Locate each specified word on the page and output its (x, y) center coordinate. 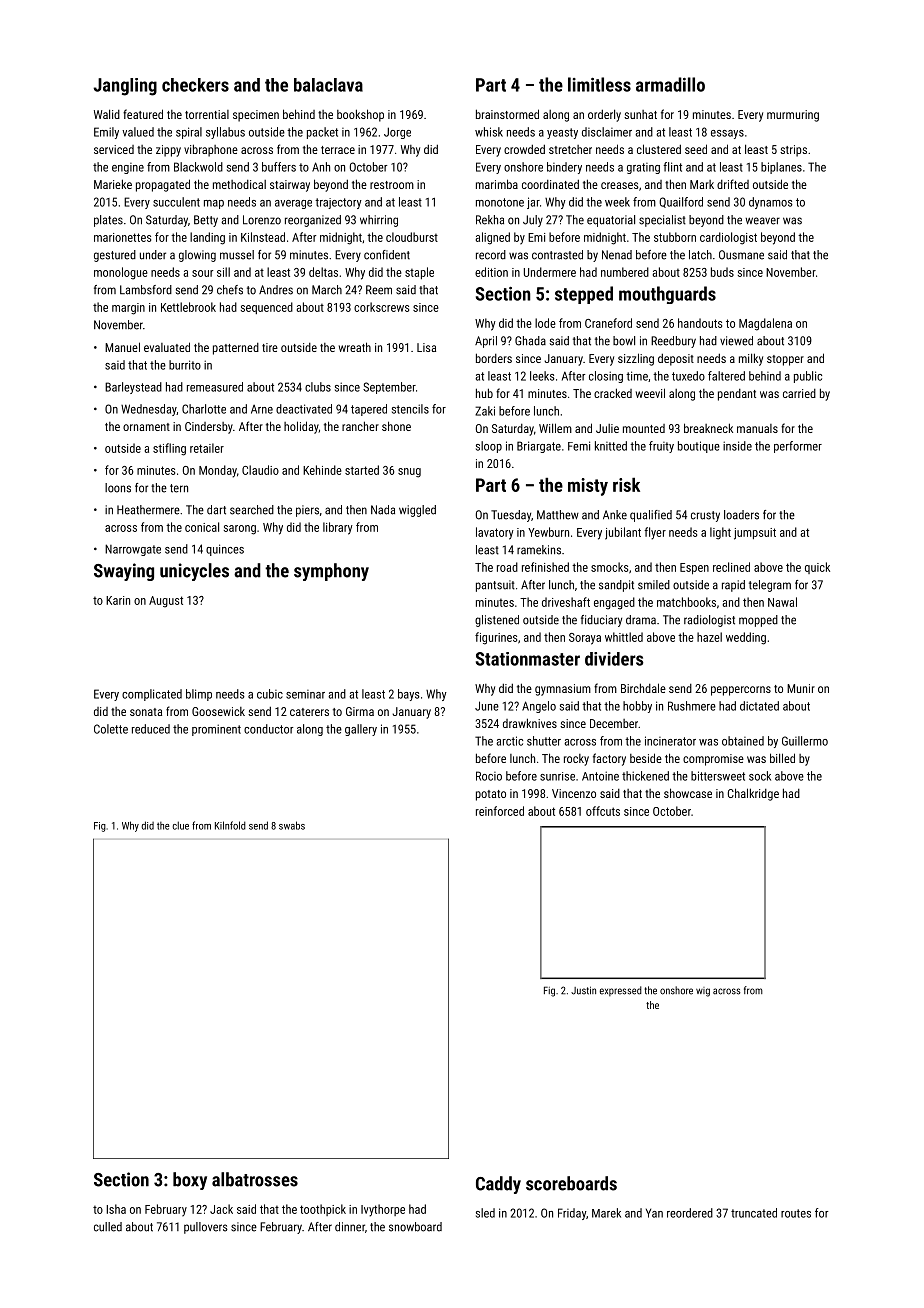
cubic (270, 694)
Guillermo (805, 741)
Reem (379, 290)
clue (181, 825)
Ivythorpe (383, 1210)
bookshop (360, 115)
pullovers (206, 1228)
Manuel (122, 347)
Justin (583, 990)
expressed (621, 991)
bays (409, 695)
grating (643, 168)
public (808, 377)
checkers (195, 85)
